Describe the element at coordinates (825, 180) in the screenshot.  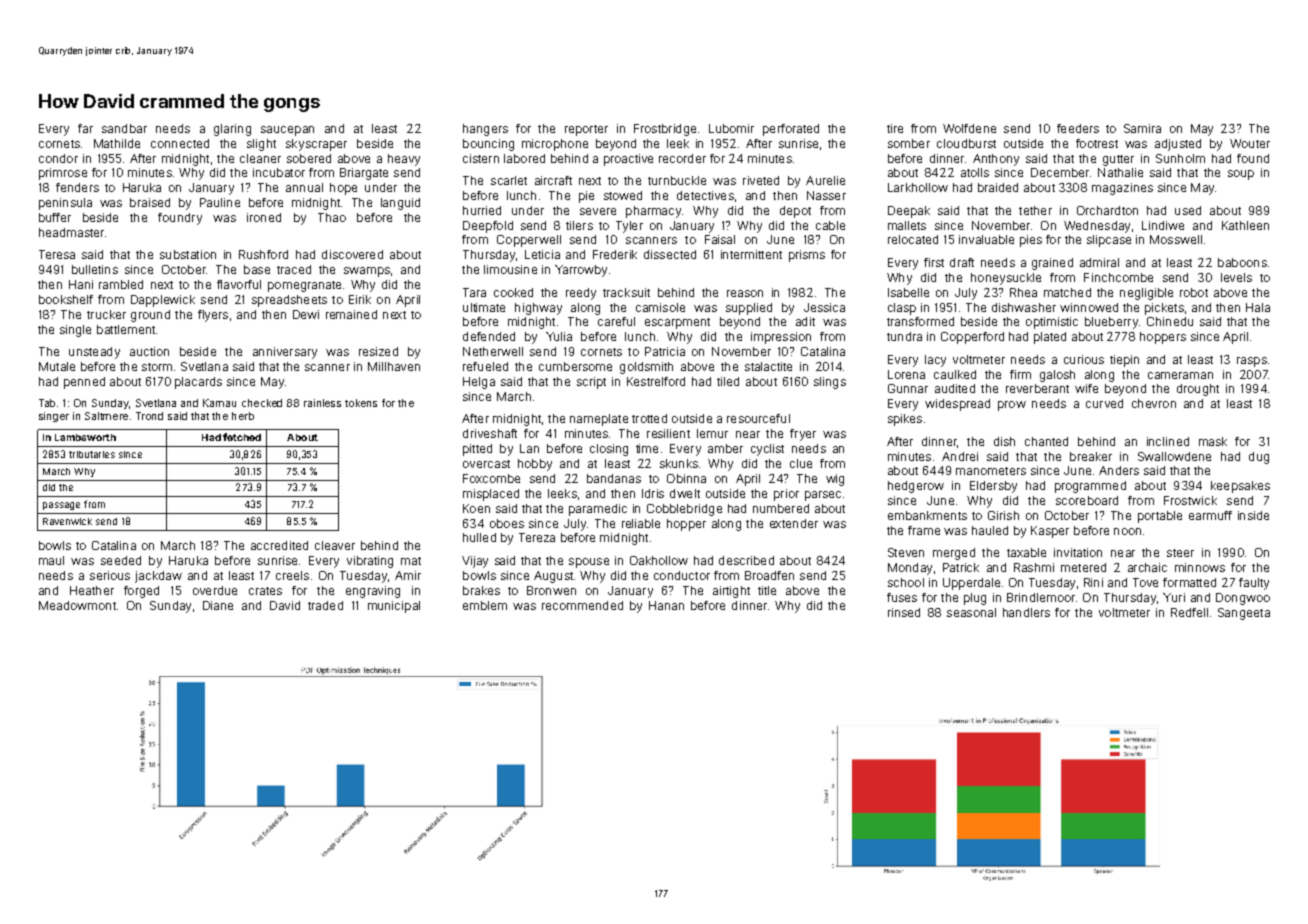
I see `Aurelie` at that location.
